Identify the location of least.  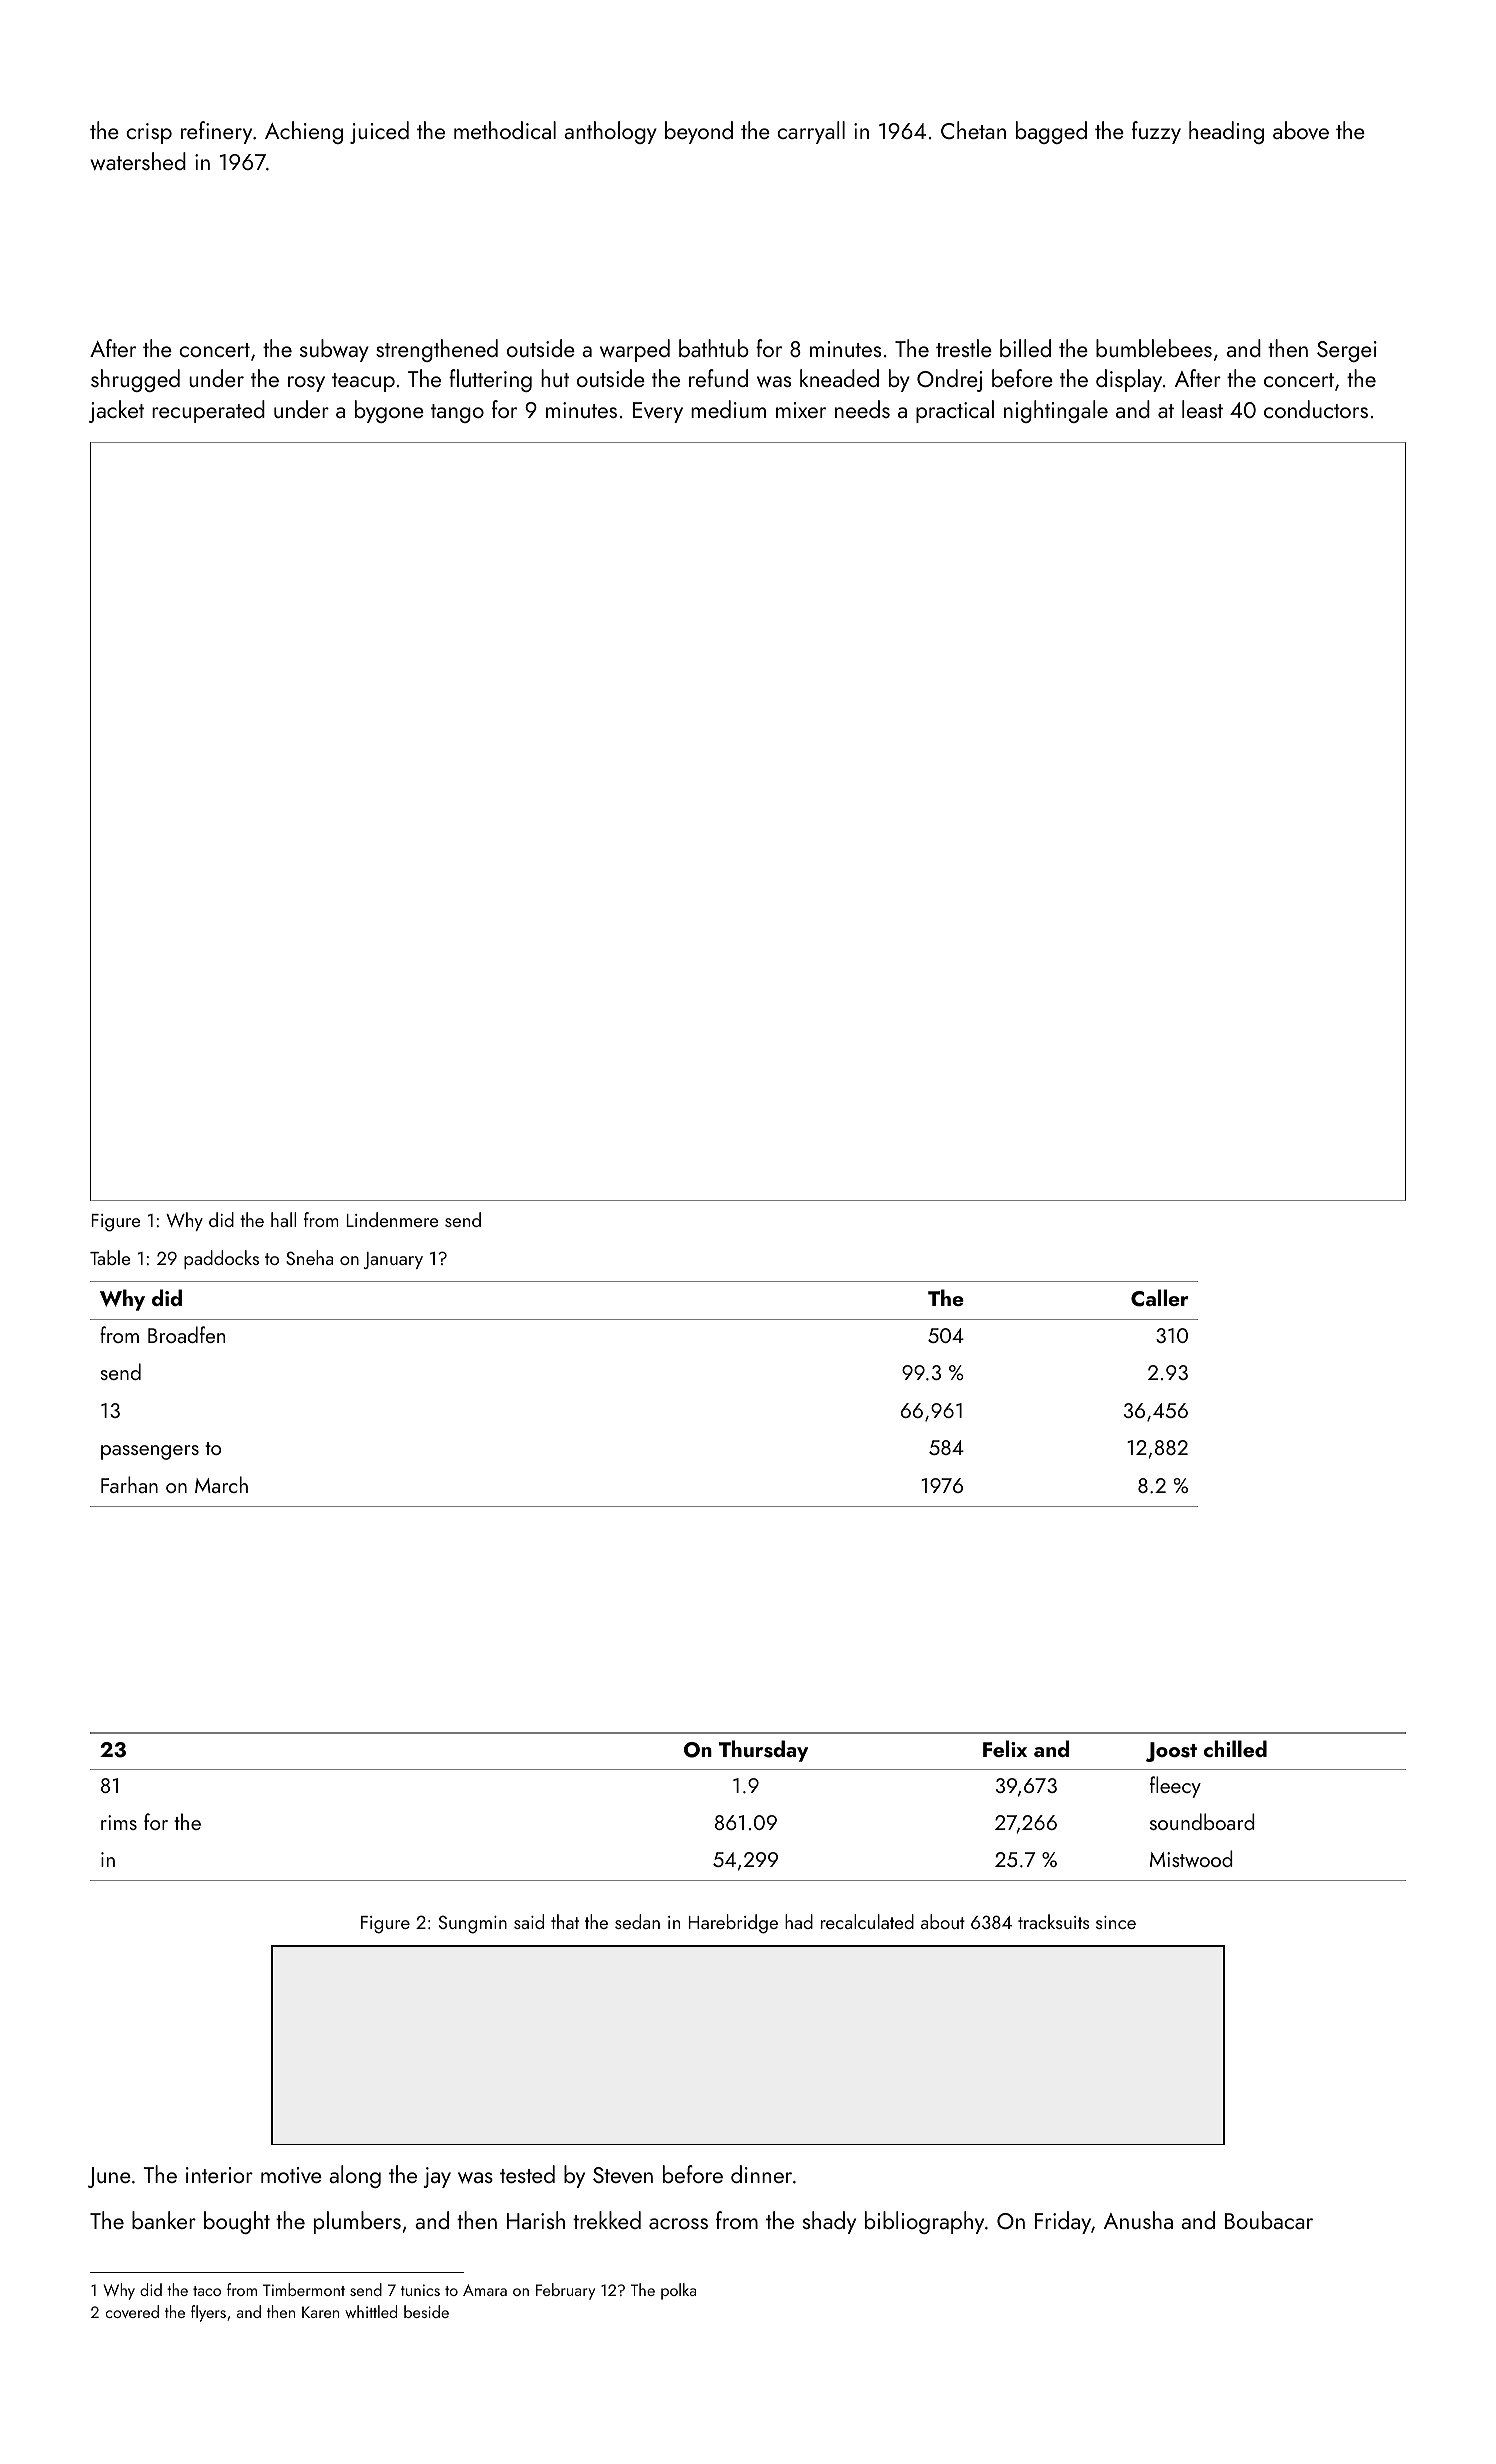
(1202, 409).
